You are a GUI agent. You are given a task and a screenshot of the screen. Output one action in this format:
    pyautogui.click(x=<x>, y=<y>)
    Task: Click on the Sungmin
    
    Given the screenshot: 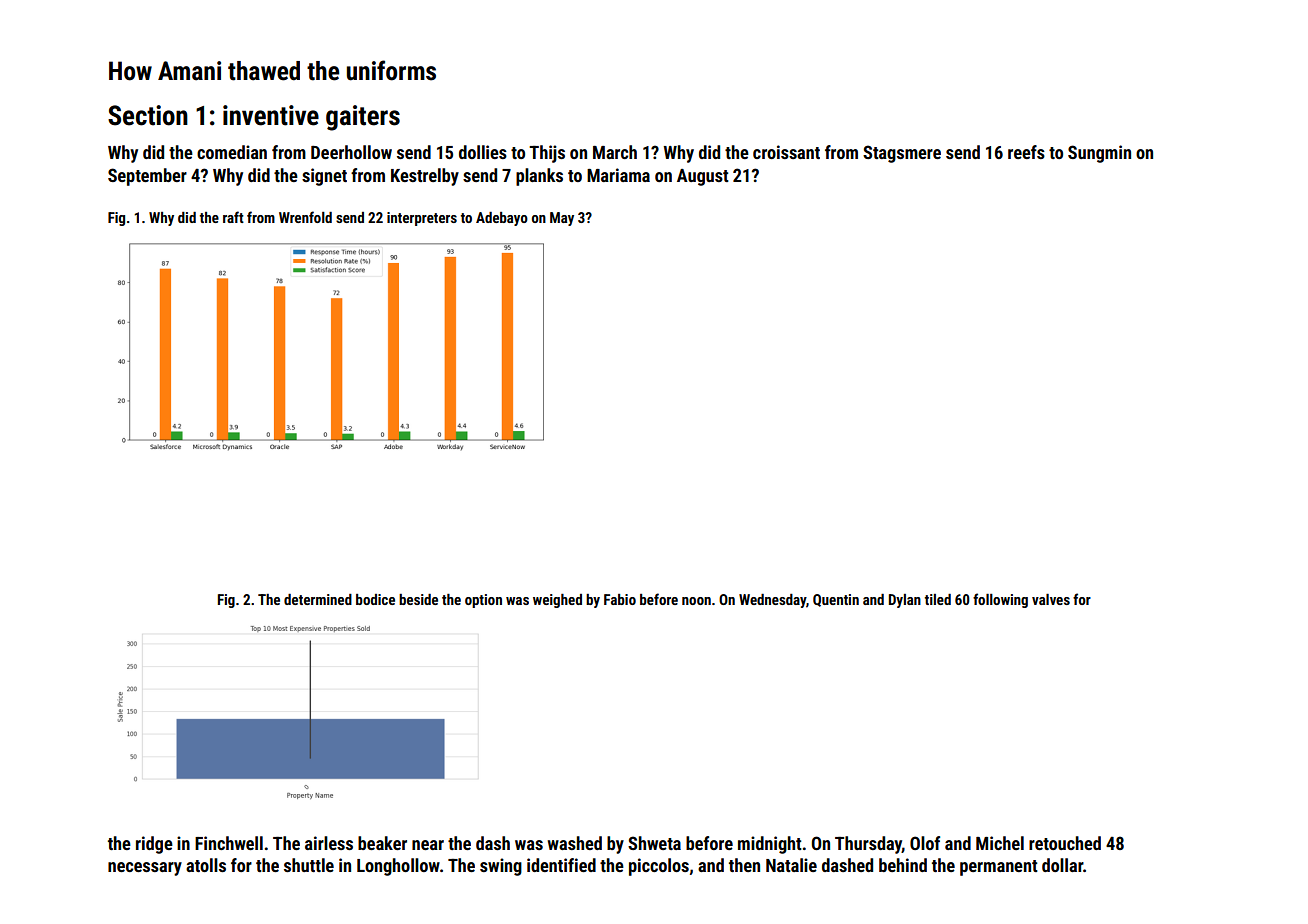 What is the action you would take?
    pyautogui.click(x=1099, y=154)
